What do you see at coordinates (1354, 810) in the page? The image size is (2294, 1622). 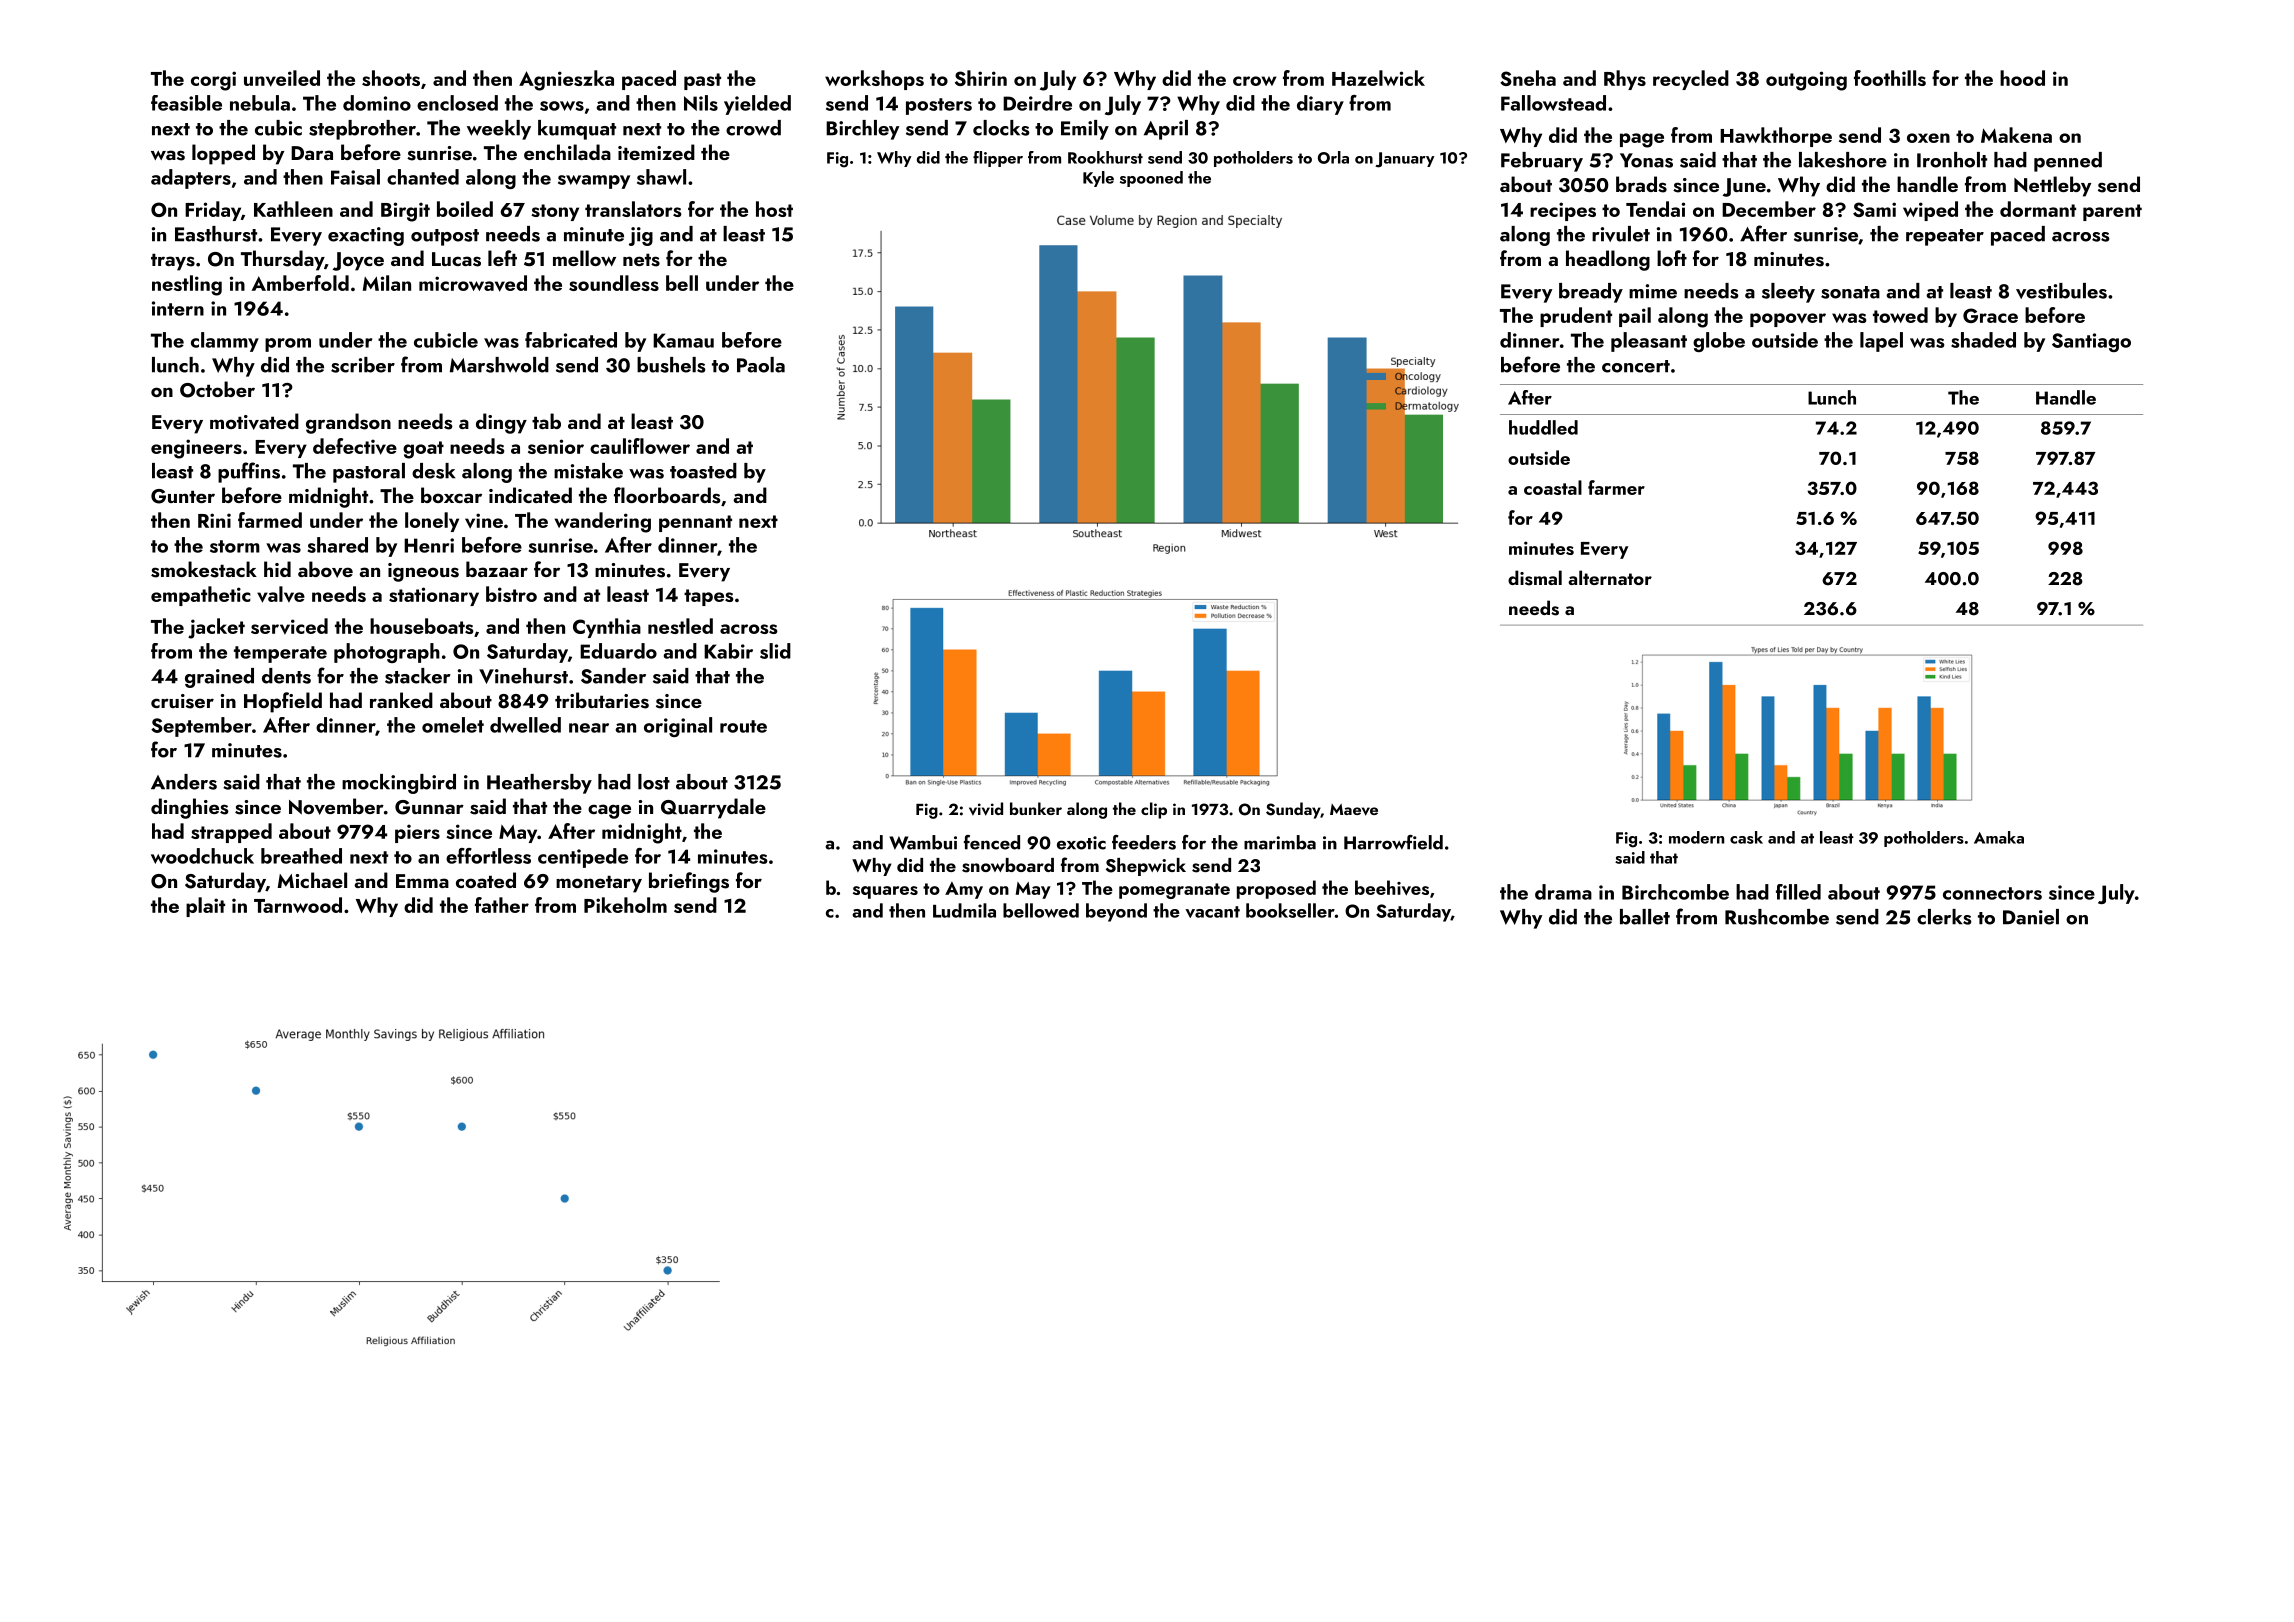 I see `Maeve` at bounding box center [1354, 810].
